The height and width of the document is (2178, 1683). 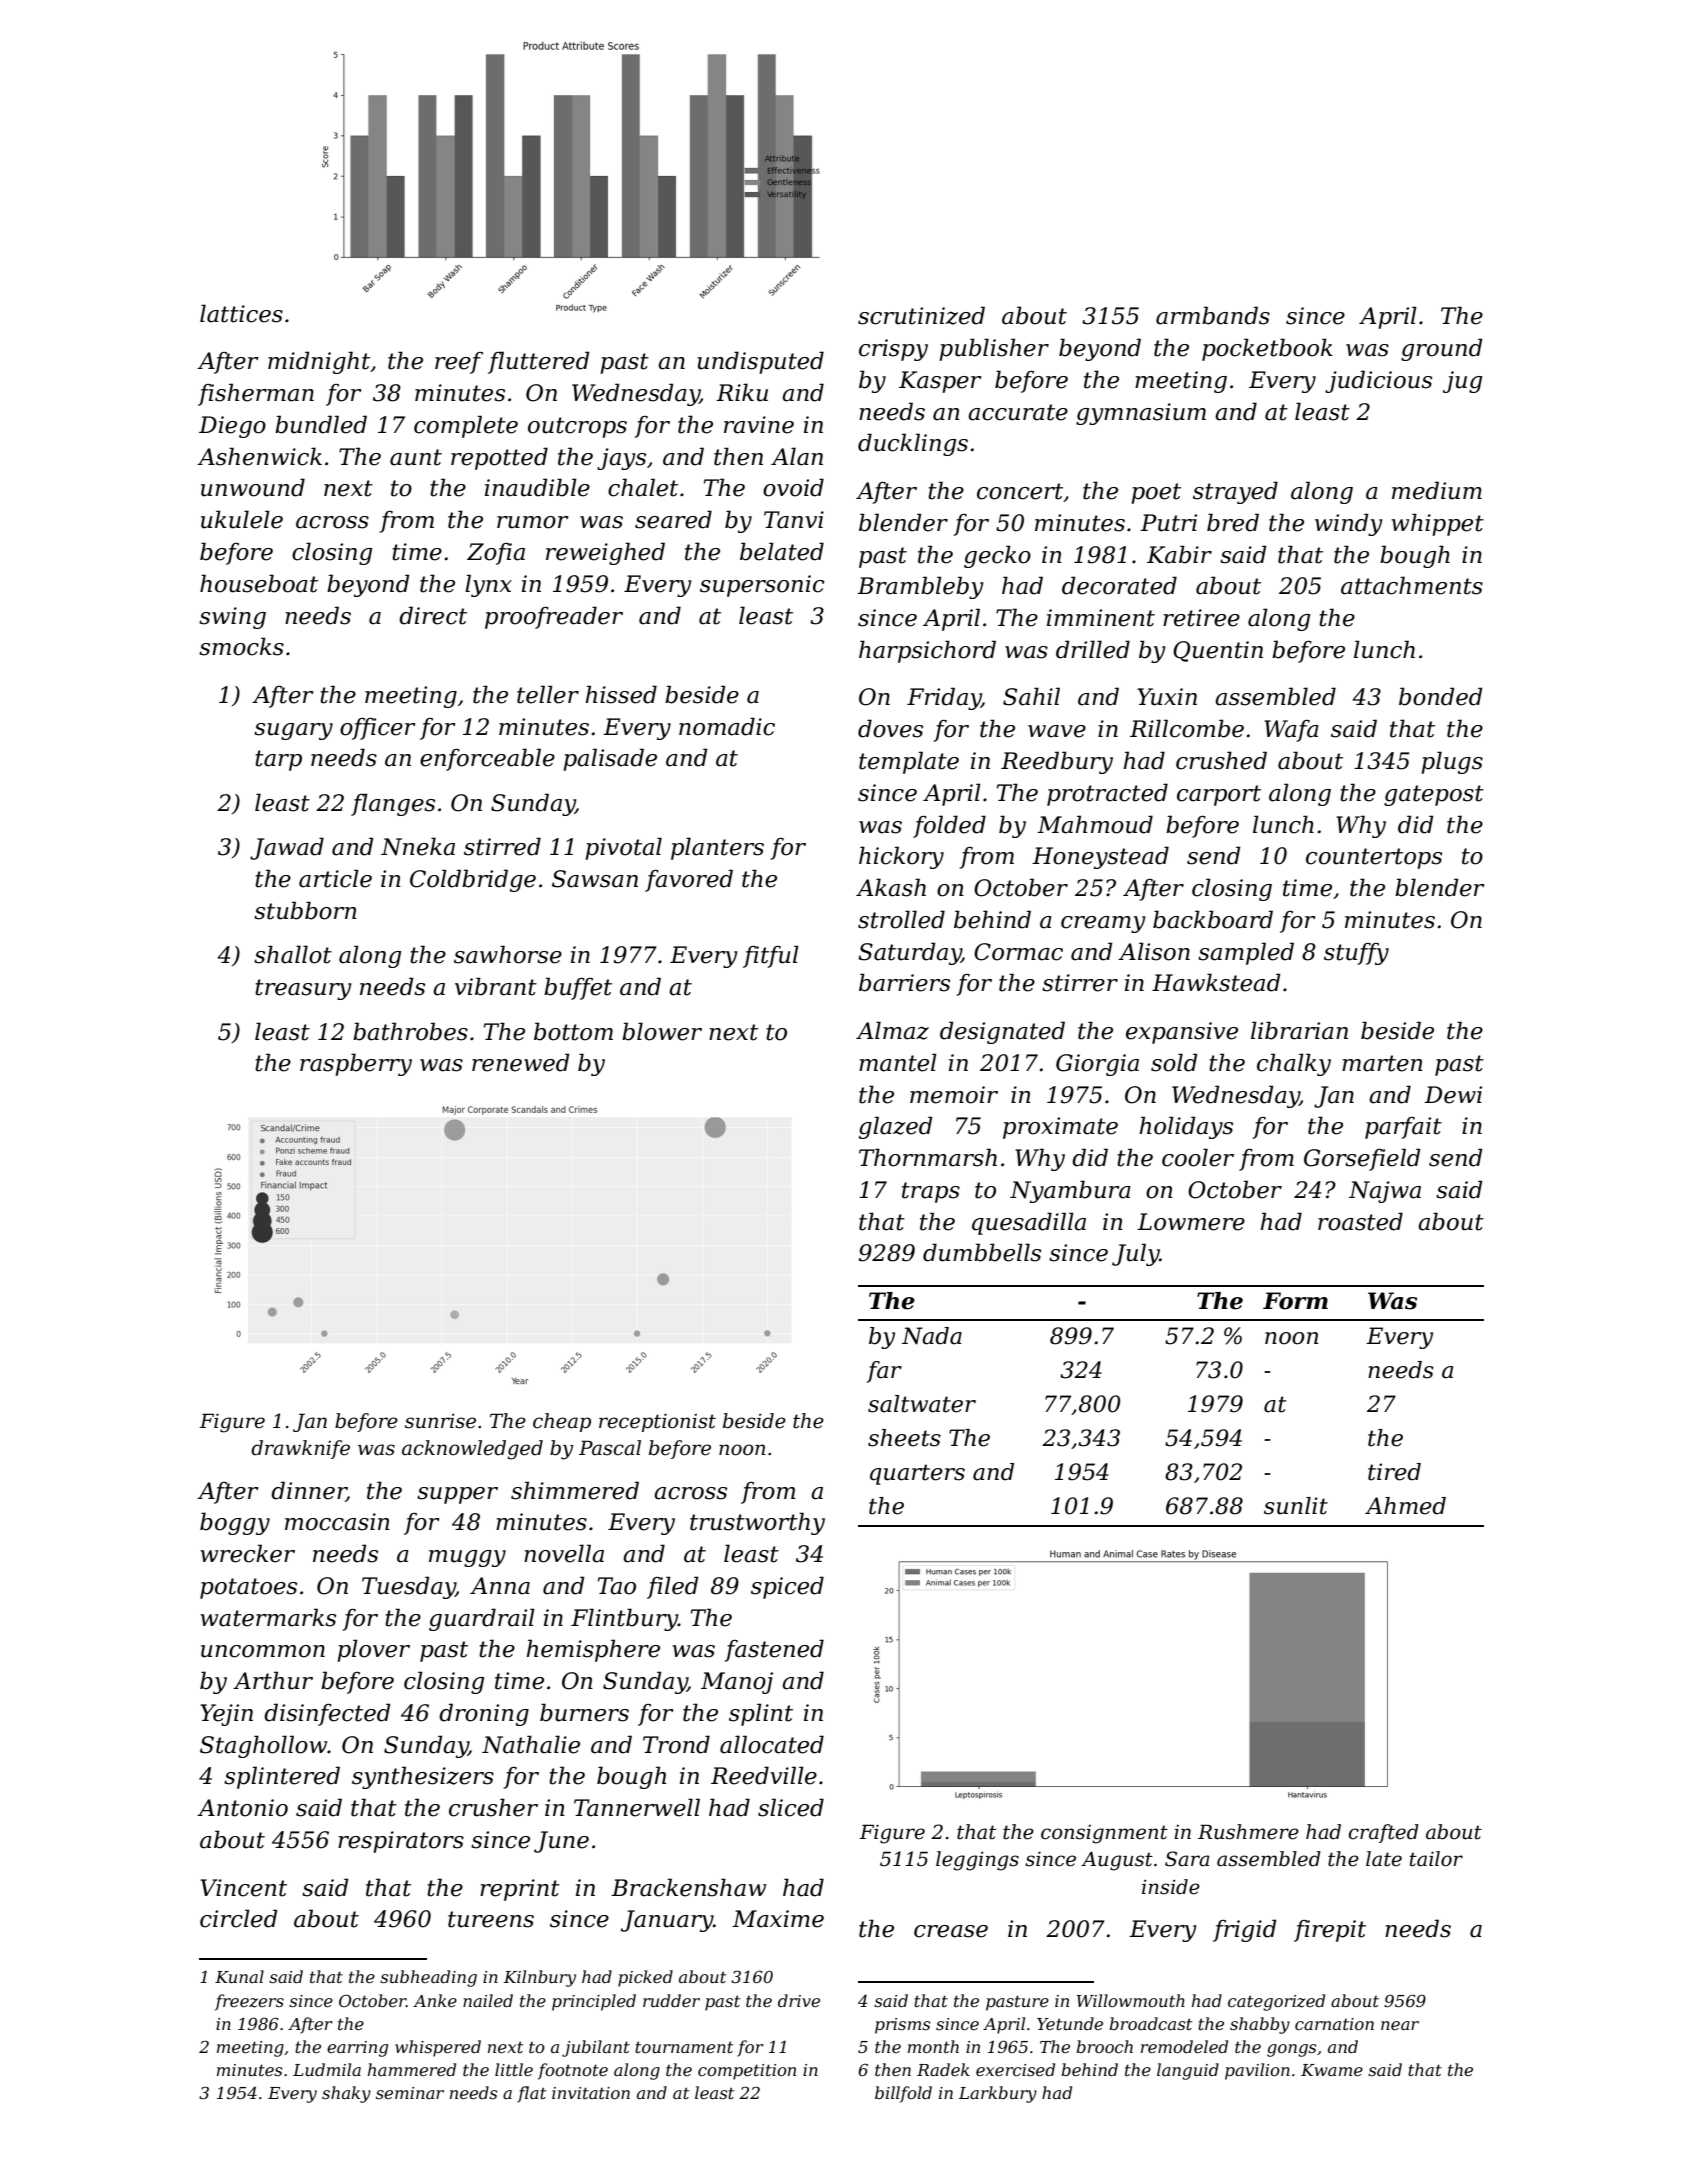 What do you see at coordinates (1299, 1030) in the document?
I see `librarian` at bounding box center [1299, 1030].
